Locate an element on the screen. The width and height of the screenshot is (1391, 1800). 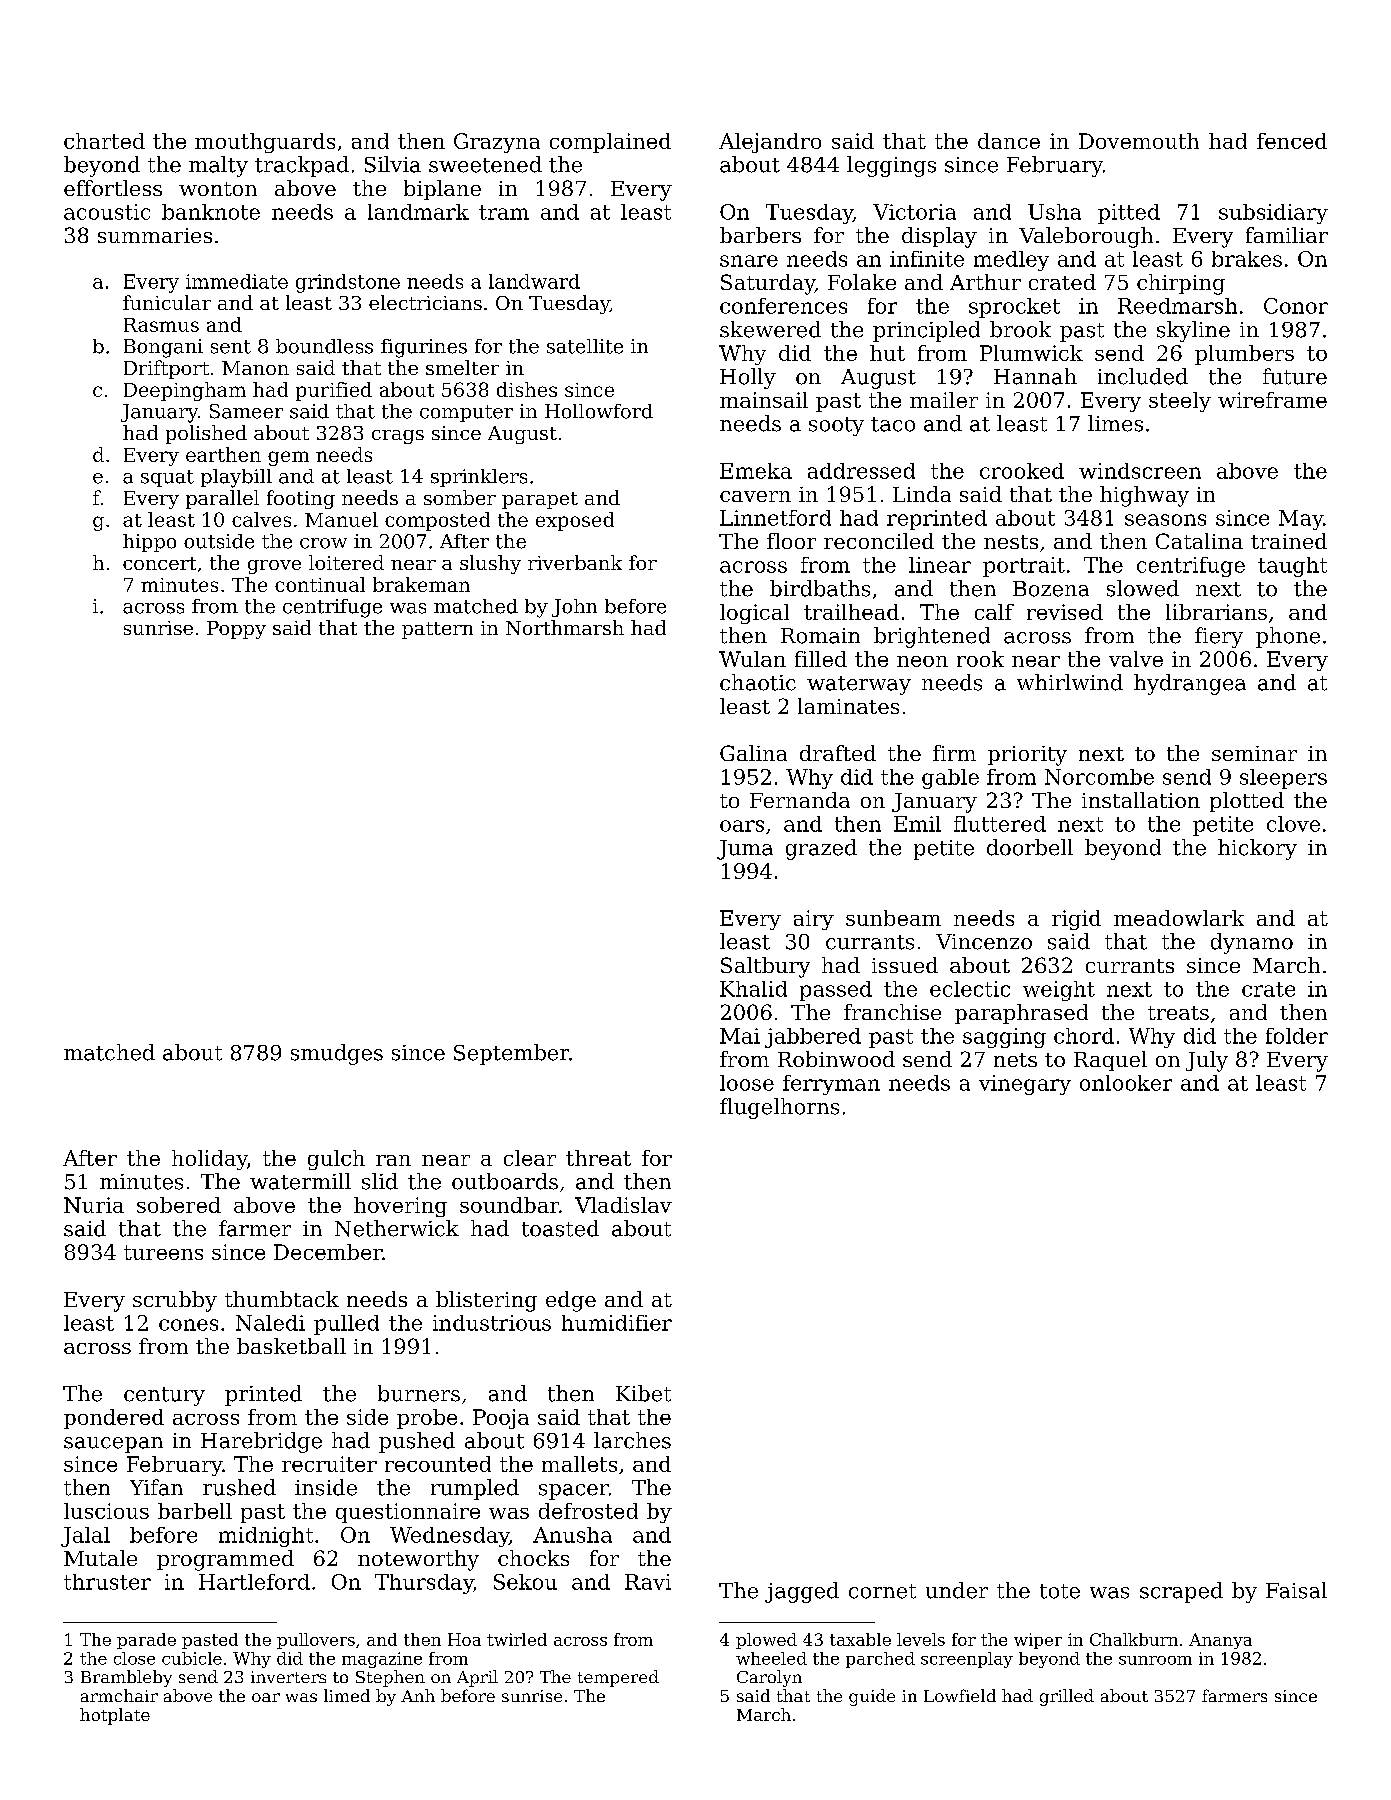
Dovemouth is located at coordinates (1139, 141).
